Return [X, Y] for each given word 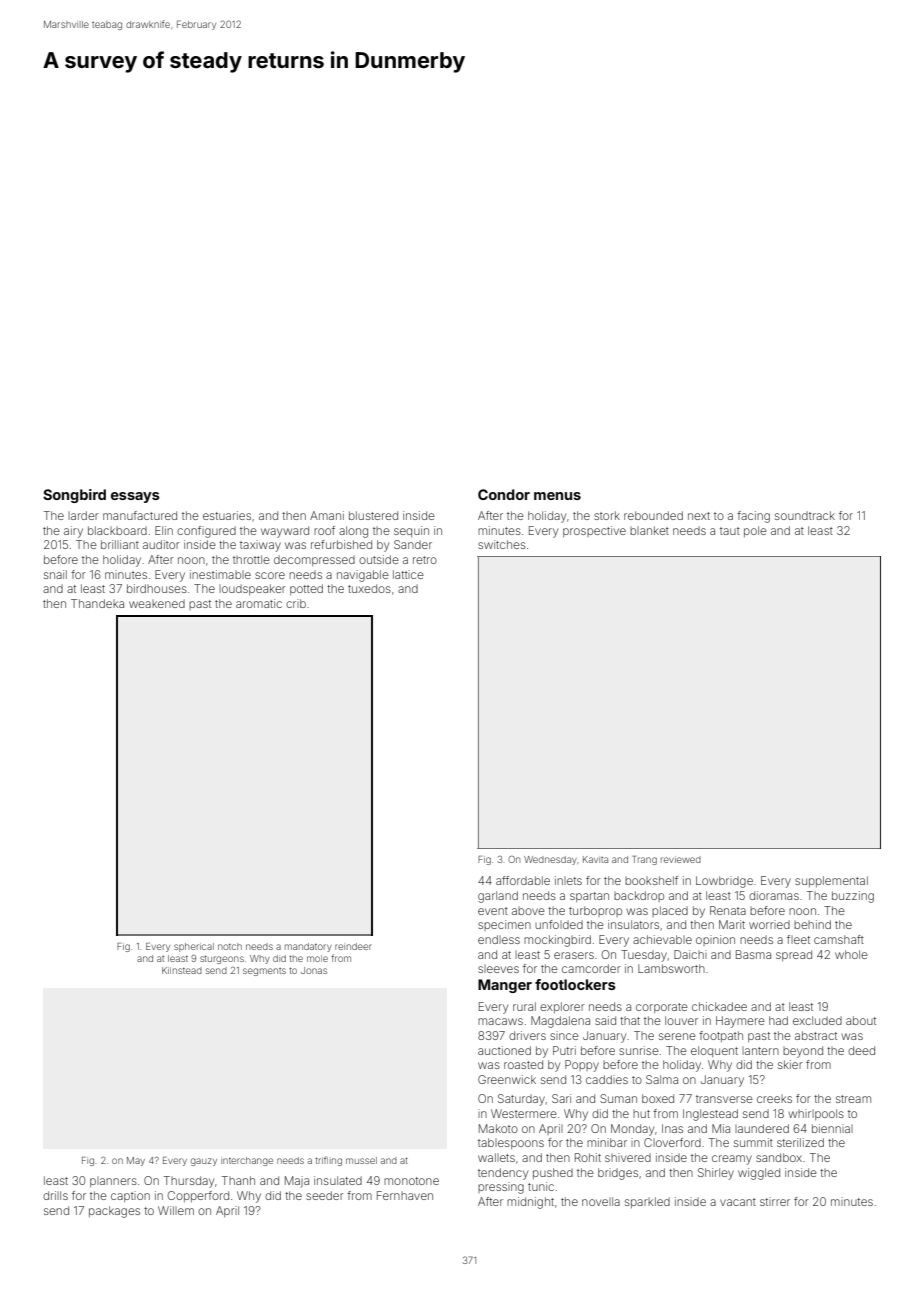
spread [794, 955]
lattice [408, 574]
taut [730, 531]
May [136, 1161]
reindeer [353, 946]
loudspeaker [252, 589]
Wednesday [550, 860]
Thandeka [97, 603]
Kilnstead [182, 970]
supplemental [831, 881]
